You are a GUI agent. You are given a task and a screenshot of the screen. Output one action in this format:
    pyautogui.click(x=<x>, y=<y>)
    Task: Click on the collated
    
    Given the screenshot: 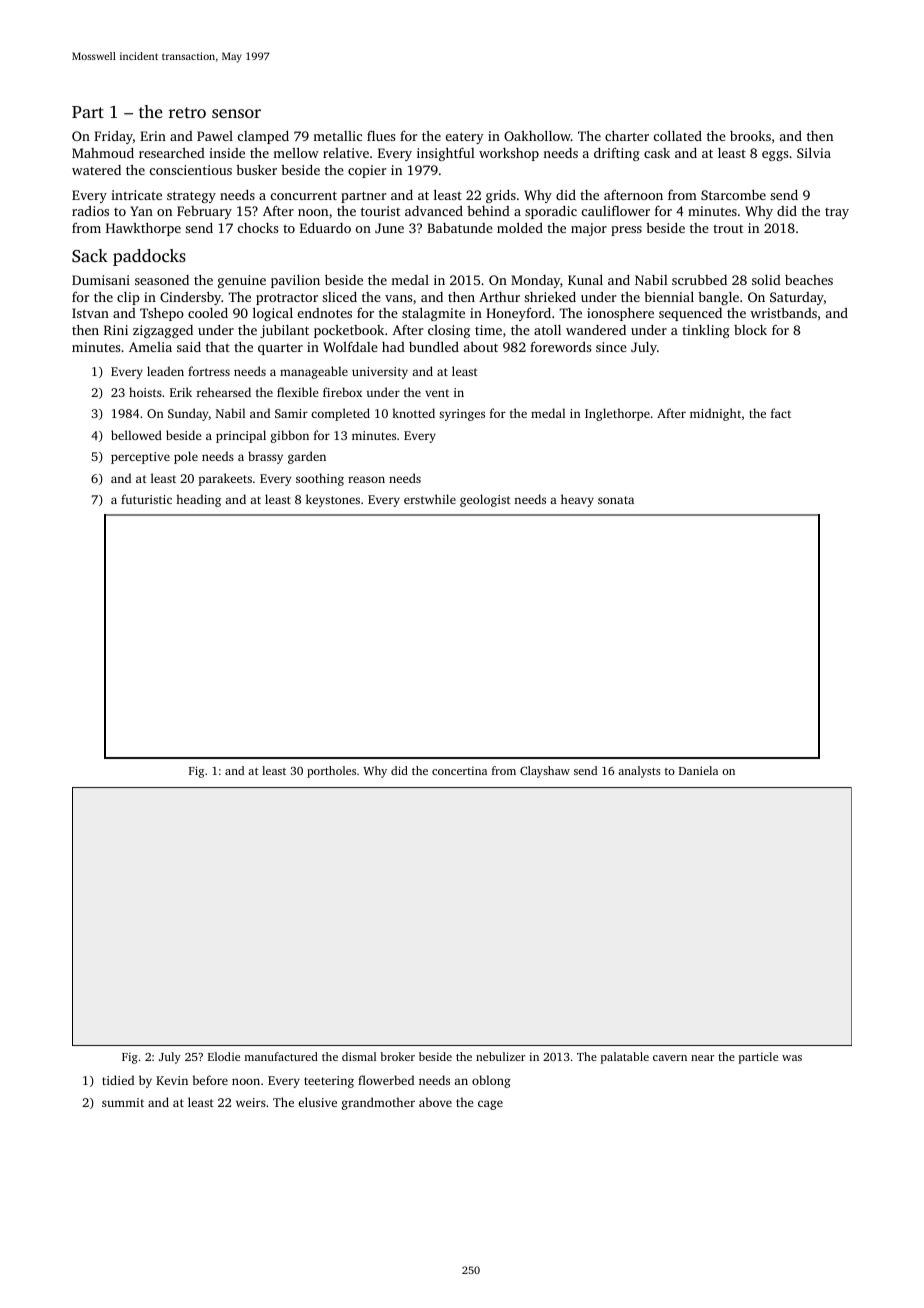 What is the action you would take?
    pyautogui.click(x=678, y=135)
